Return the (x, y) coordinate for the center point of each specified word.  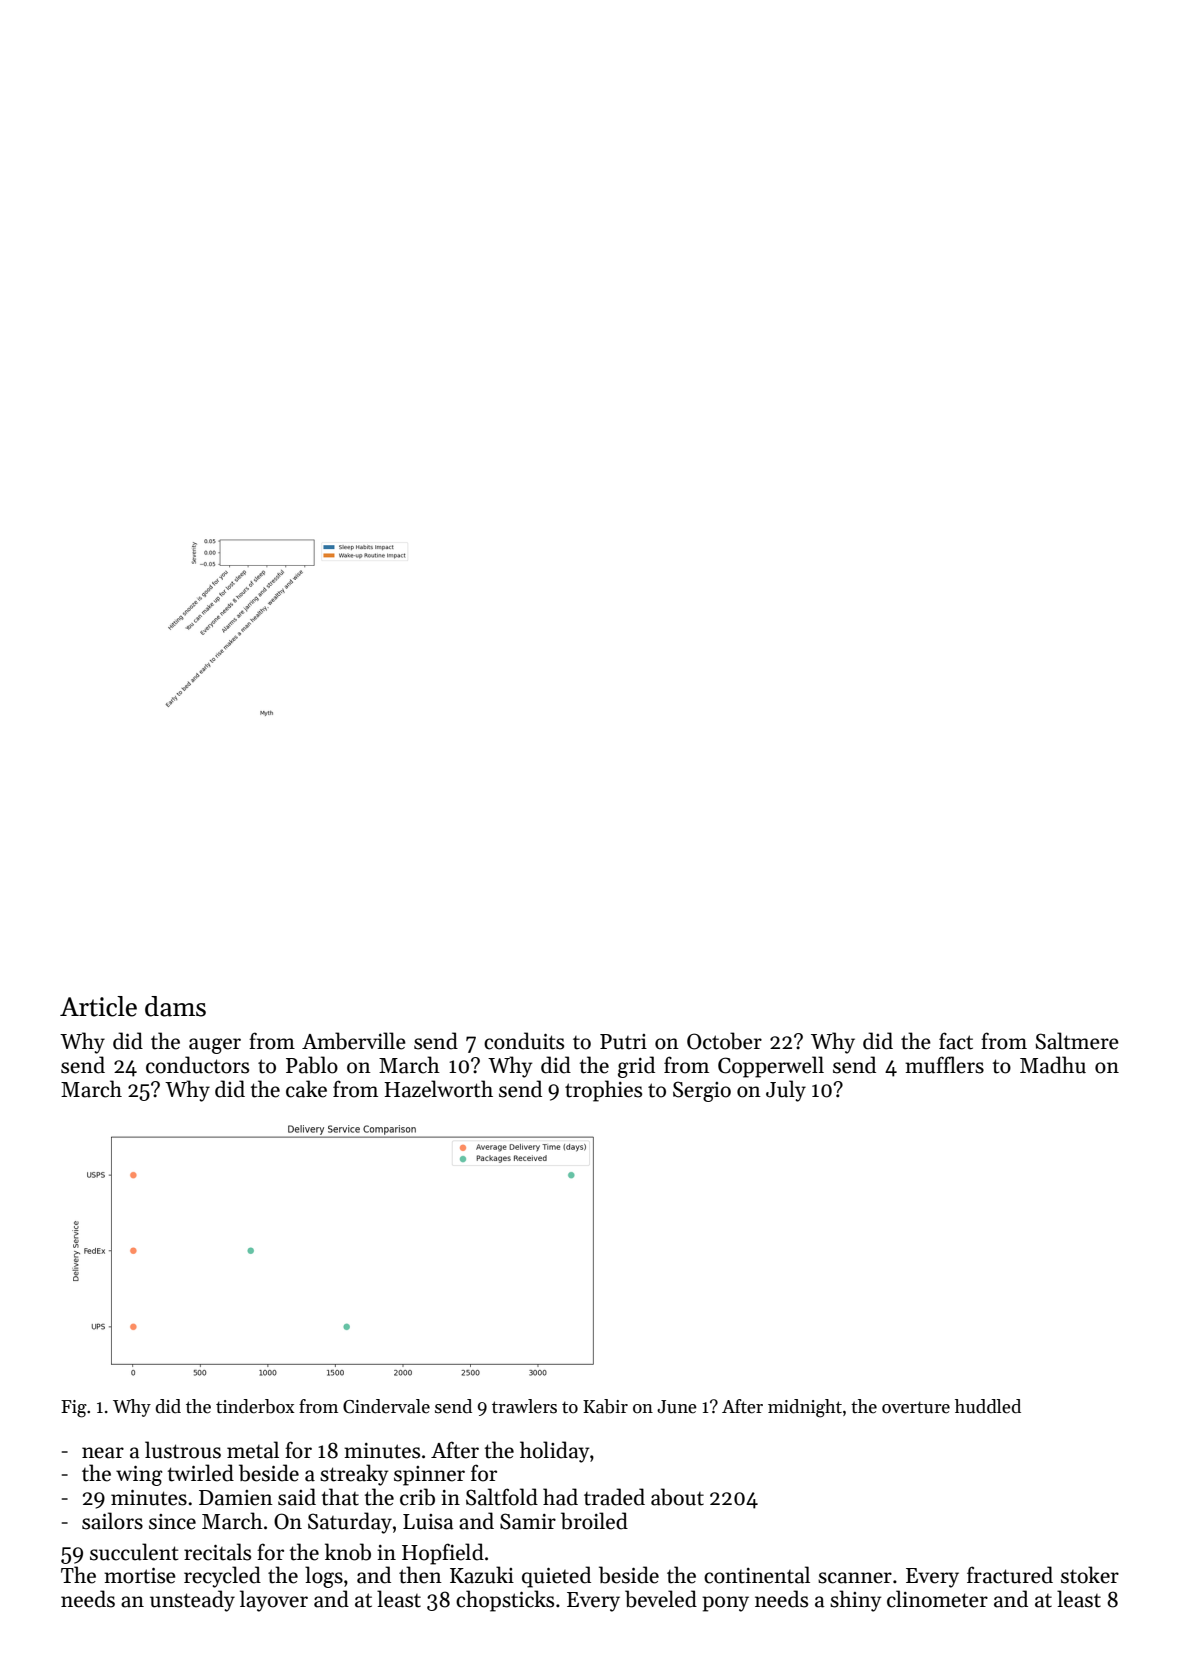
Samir (528, 1521)
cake (306, 1089)
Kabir (605, 1406)
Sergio (702, 1091)
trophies (603, 1091)
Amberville (354, 1041)
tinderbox (255, 1406)
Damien (236, 1498)
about (677, 1497)
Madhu (1053, 1065)
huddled (988, 1406)
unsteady (192, 1601)
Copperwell (771, 1067)
